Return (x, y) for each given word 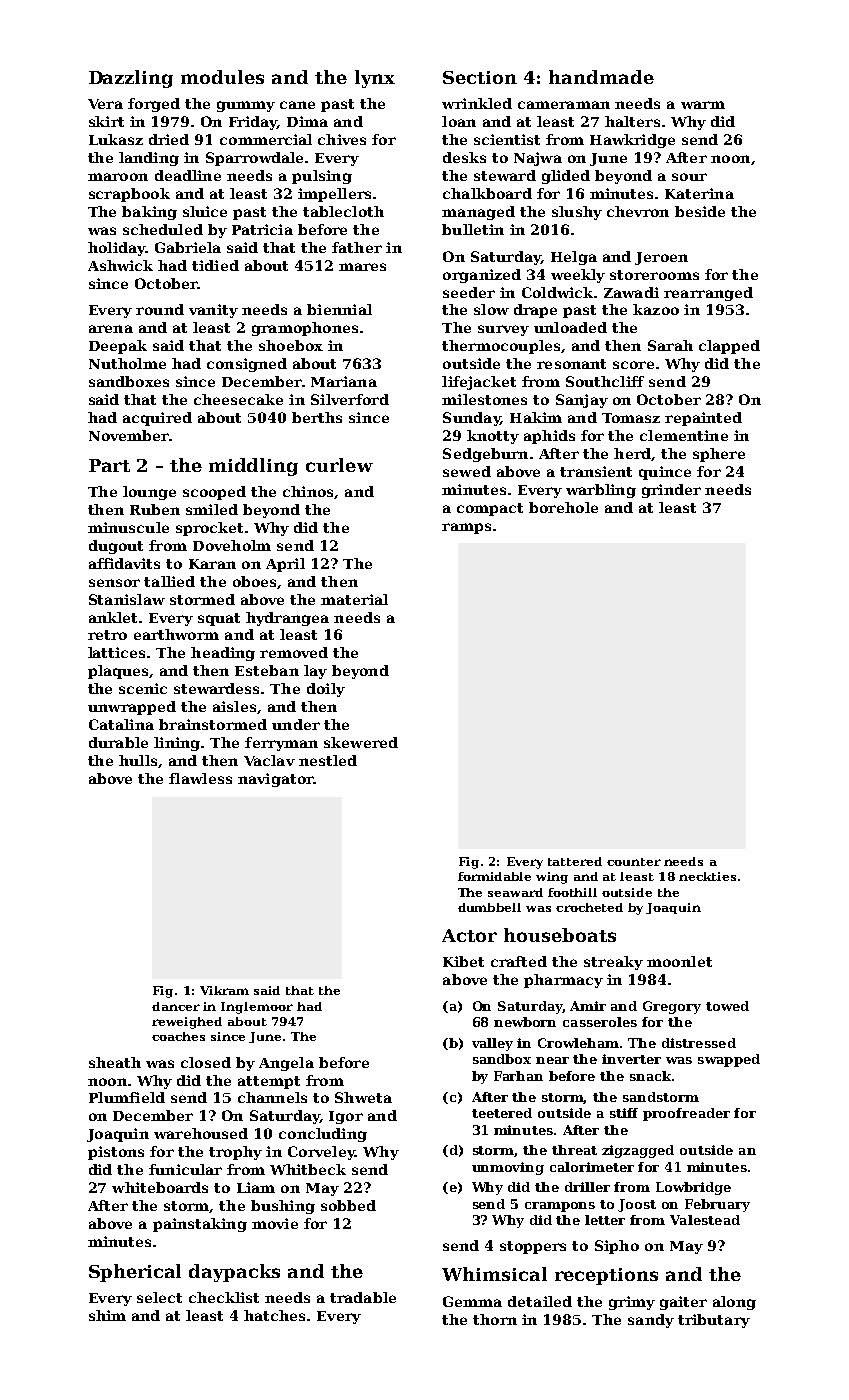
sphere (719, 455)
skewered (361, 742)
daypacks (234, 1273)
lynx (375, 79)
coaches (178, 1036)
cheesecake (238, 399)
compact (490, 509)
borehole (563, 507)
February (717, 1205)
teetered (502, 1113)
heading (223, 654)
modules (222, 77)
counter (634, 862)
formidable (494, 876)
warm (703, 105)
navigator (276, 780)
